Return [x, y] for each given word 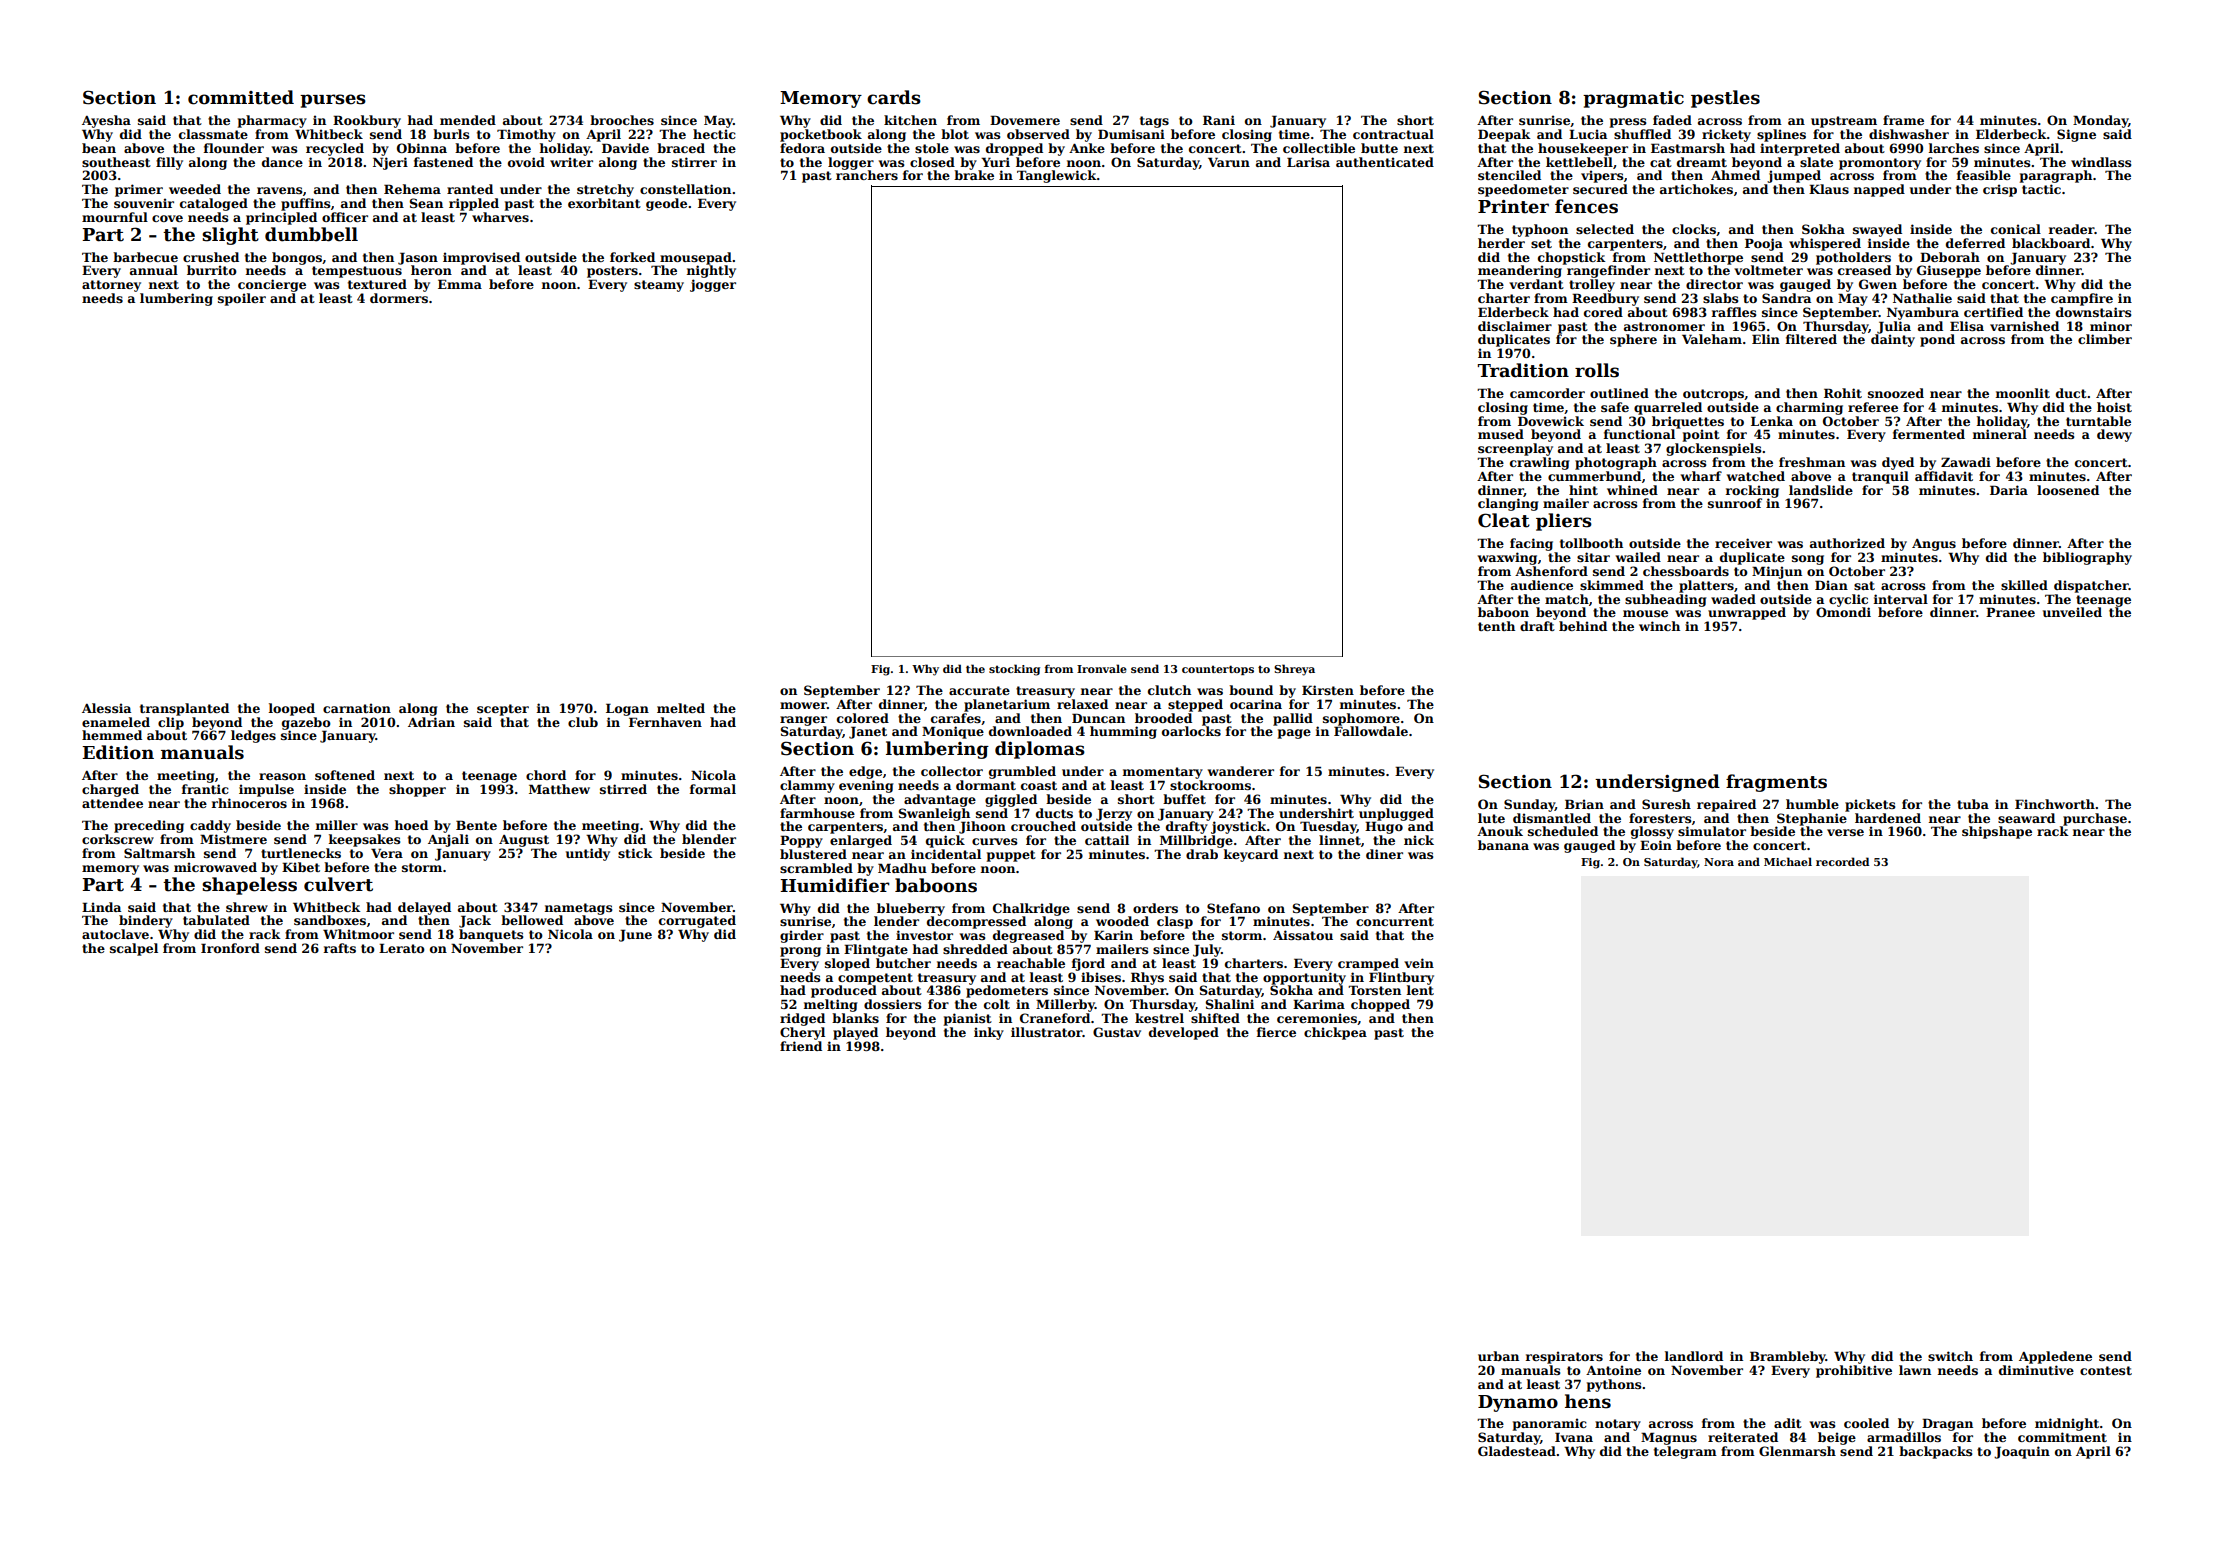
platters [1706, 586]
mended [468, 120]
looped [292, 709]
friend [801, 1046]
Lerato [402, 948]
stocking [1014, 670]
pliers [1564, 522]
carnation [357, 708]
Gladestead [1517, 1451]
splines [1781, 135]
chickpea [1335, 1033]
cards [894, 97]
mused [1501, 434]
